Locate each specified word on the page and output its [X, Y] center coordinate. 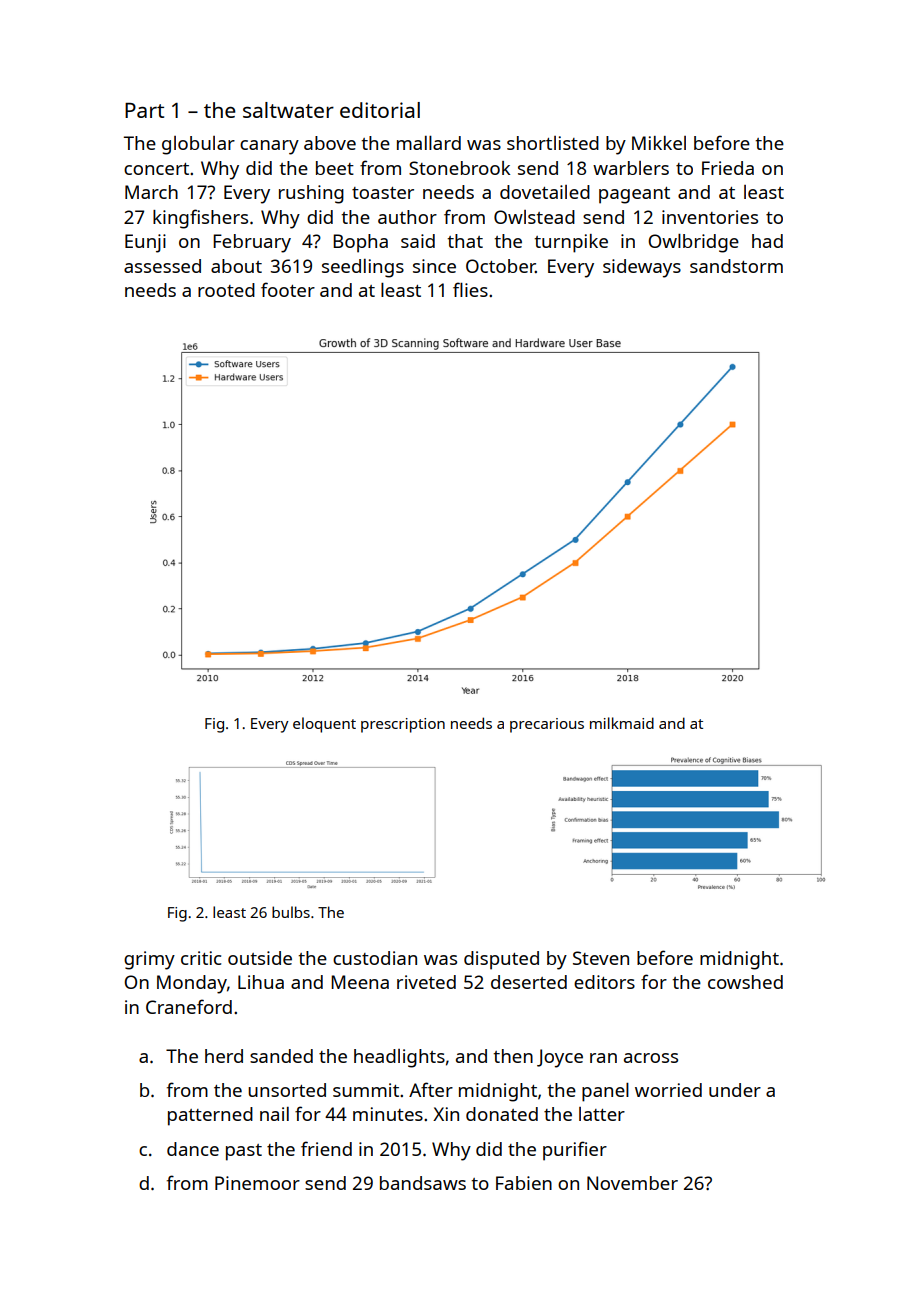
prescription [403, 725]
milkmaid [622, 723]
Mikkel [659, 143]
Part [144, 110]
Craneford [189, 1006]
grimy [149, 960]
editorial [380, 110]
